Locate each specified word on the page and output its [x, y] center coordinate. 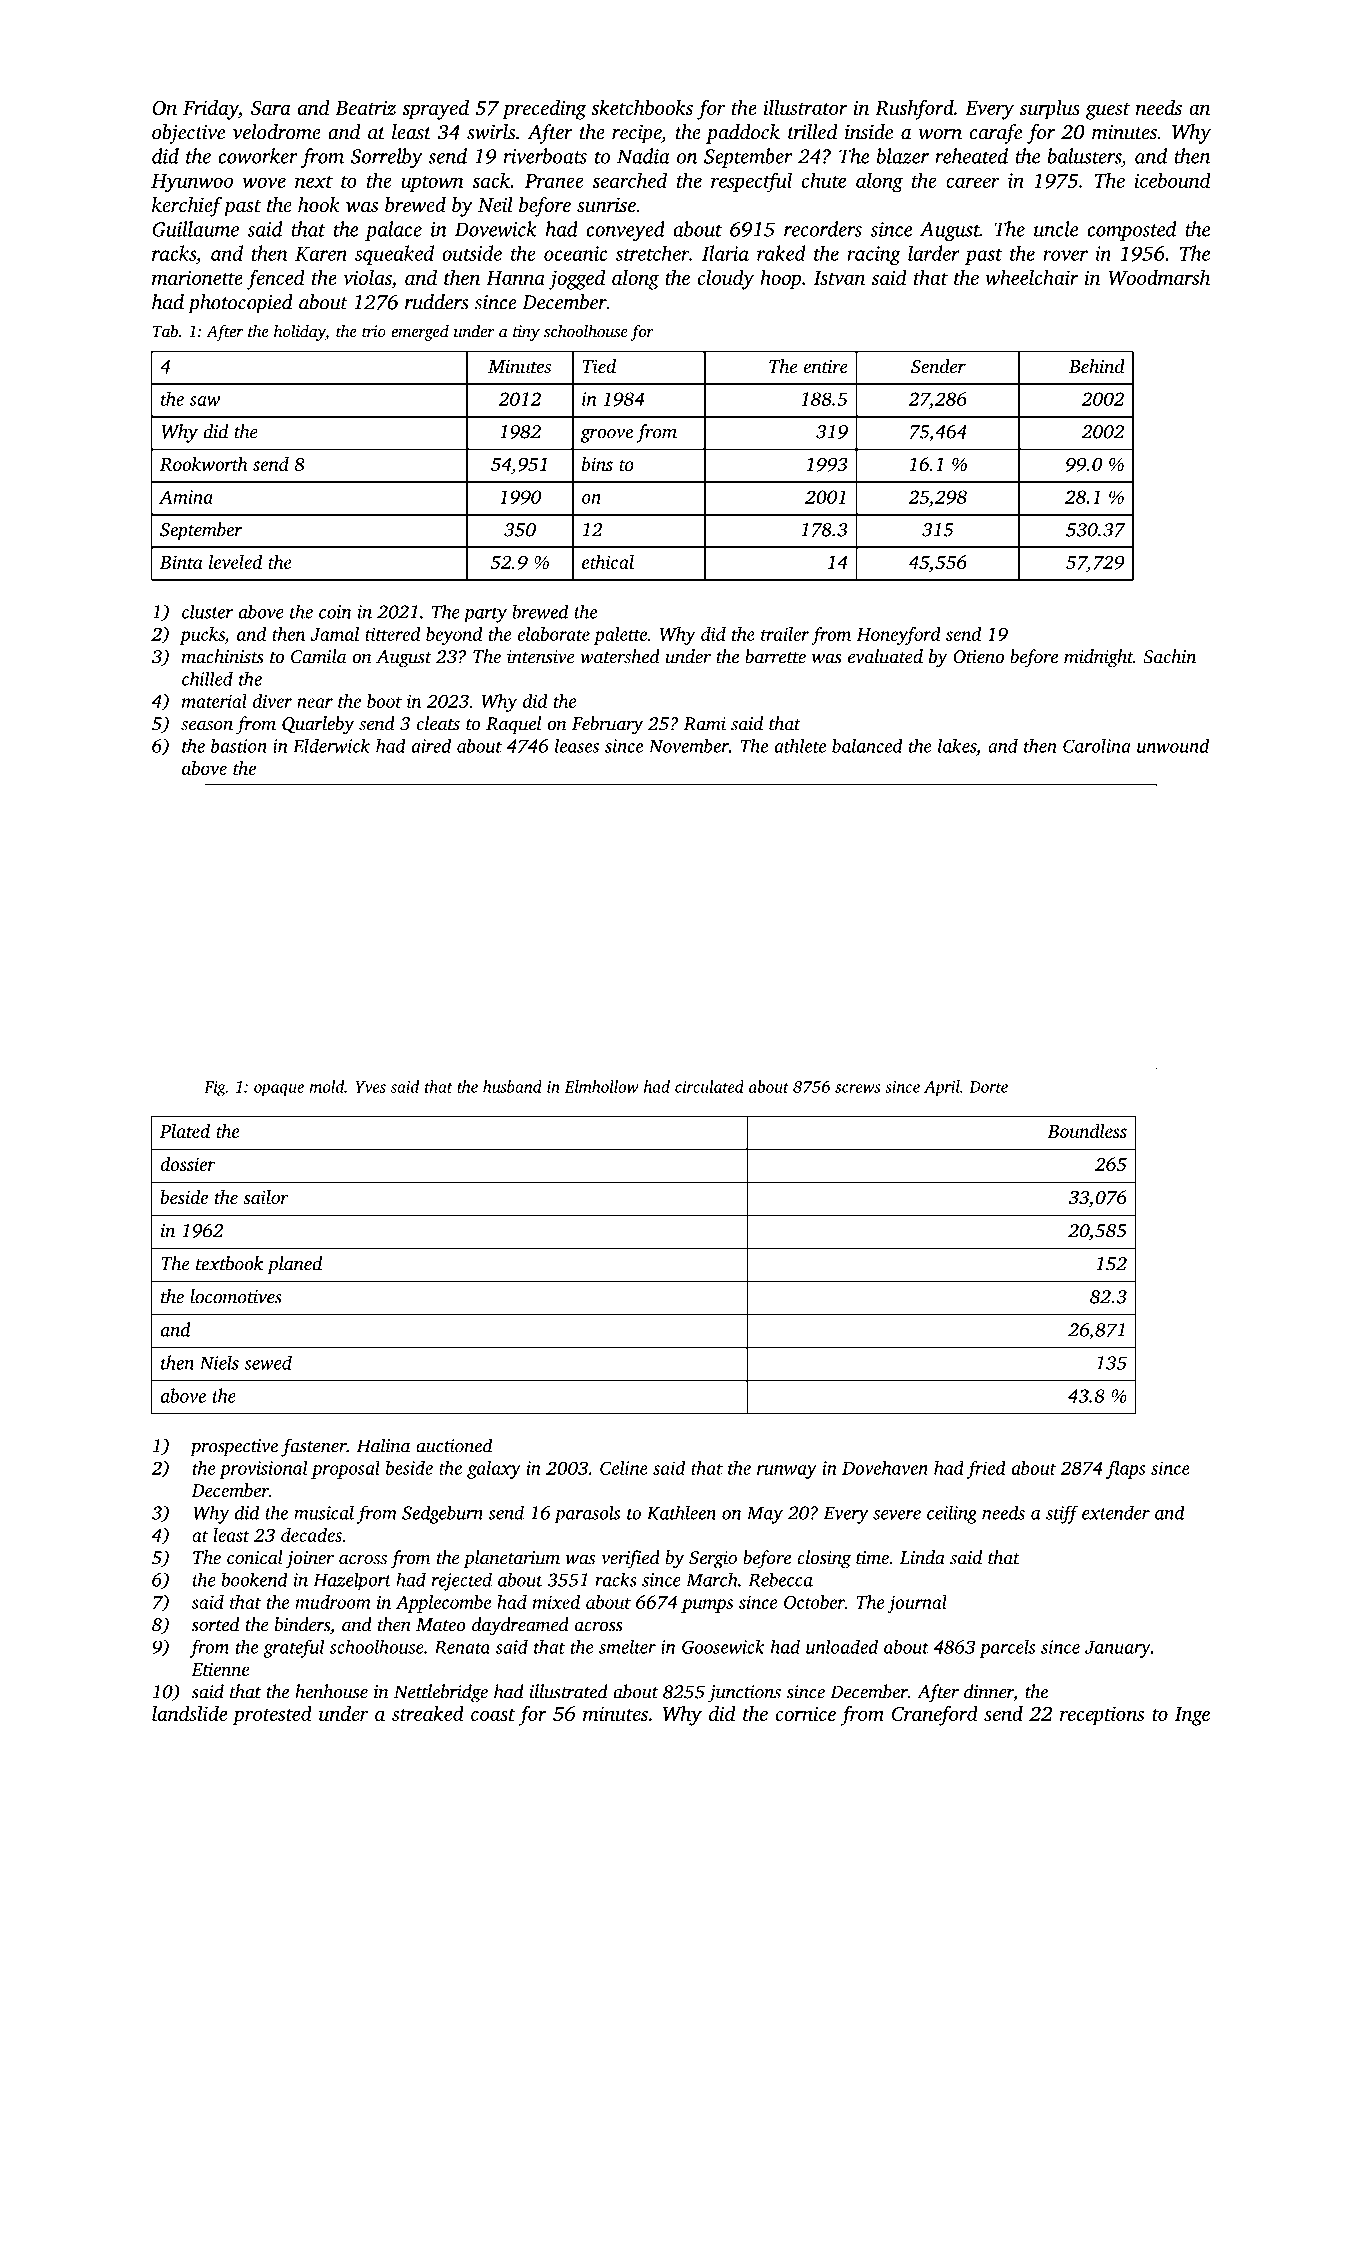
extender [1116, 1512]
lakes [957, 745]
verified [630, 1559]
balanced [867, 745]
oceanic [576, 253]
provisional [263, 1469]
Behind [1097, 366]
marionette [197, 277]
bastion [239, 745]
